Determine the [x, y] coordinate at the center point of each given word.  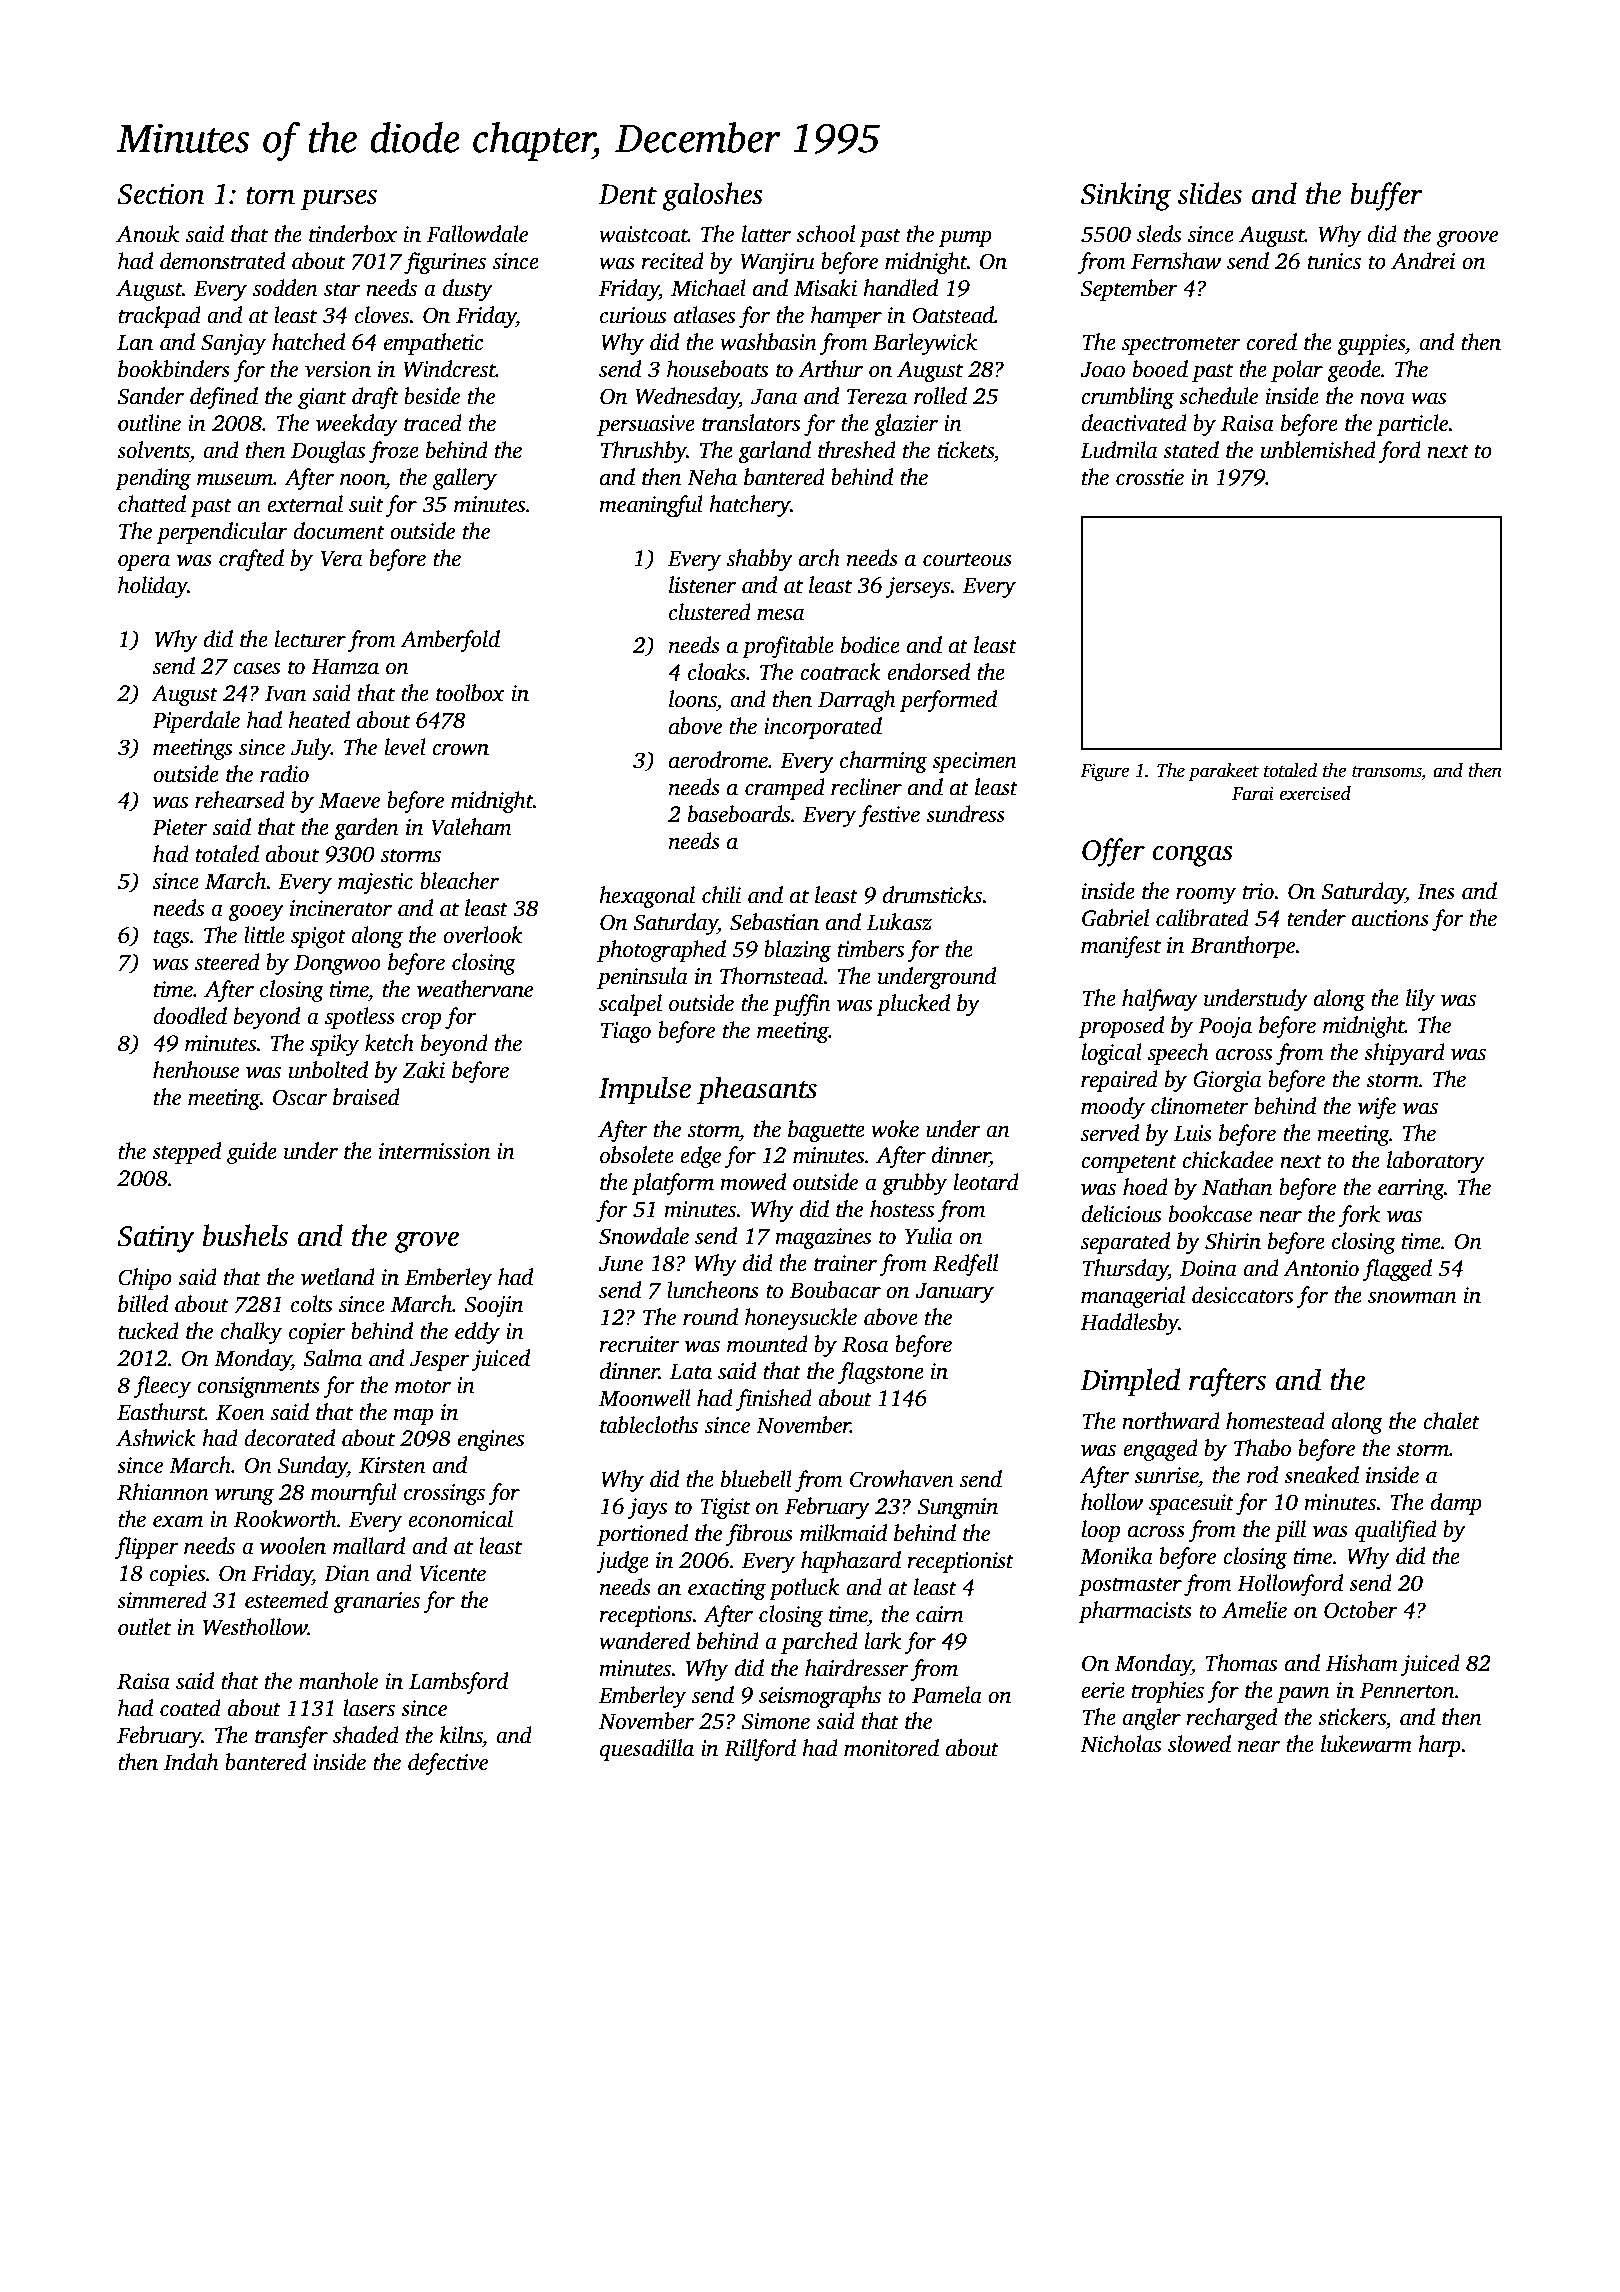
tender [1316, 918]
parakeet [1223, 772]
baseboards [739, 814]
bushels [245, 1235]
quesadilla [647, 1750]
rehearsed [240, 800]
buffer [1386, 196]
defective [448, 1764]
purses [338, 200]
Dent [628, 194]
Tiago [626, 1032]
